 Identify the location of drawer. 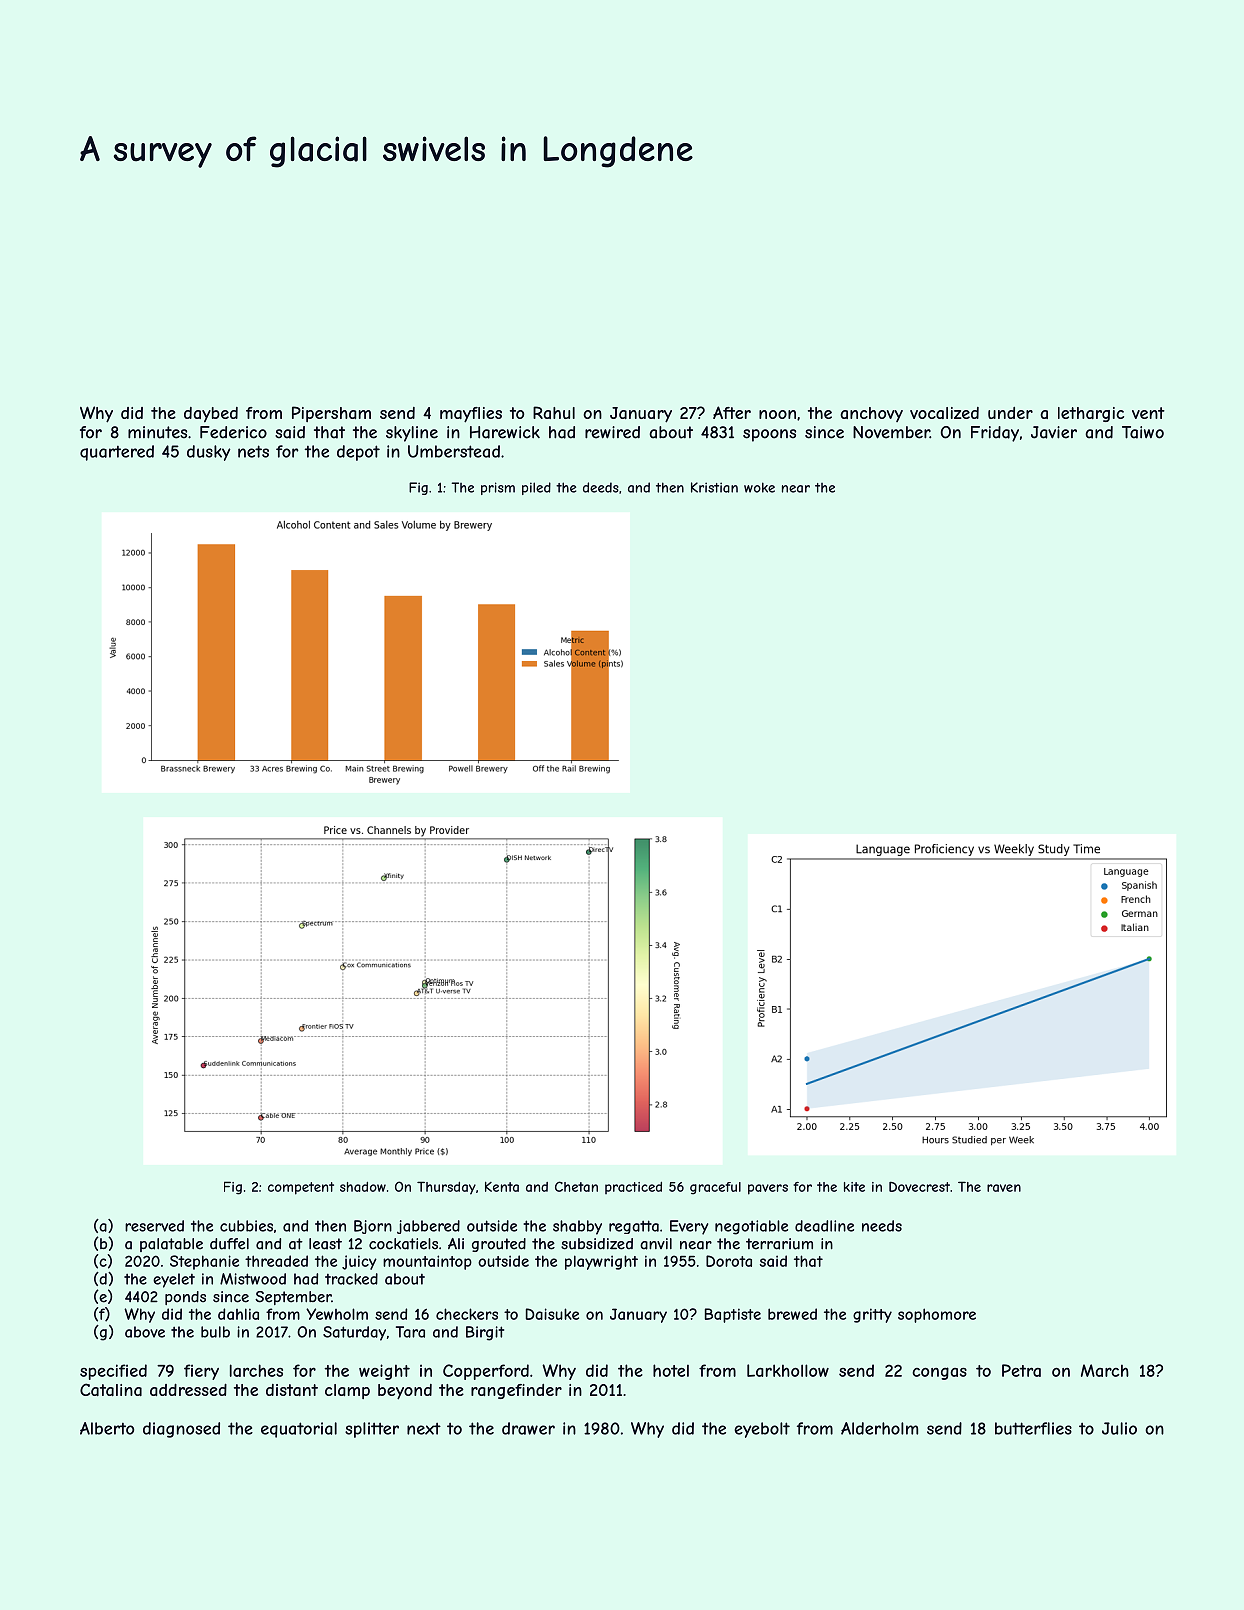
(528, 1428).
